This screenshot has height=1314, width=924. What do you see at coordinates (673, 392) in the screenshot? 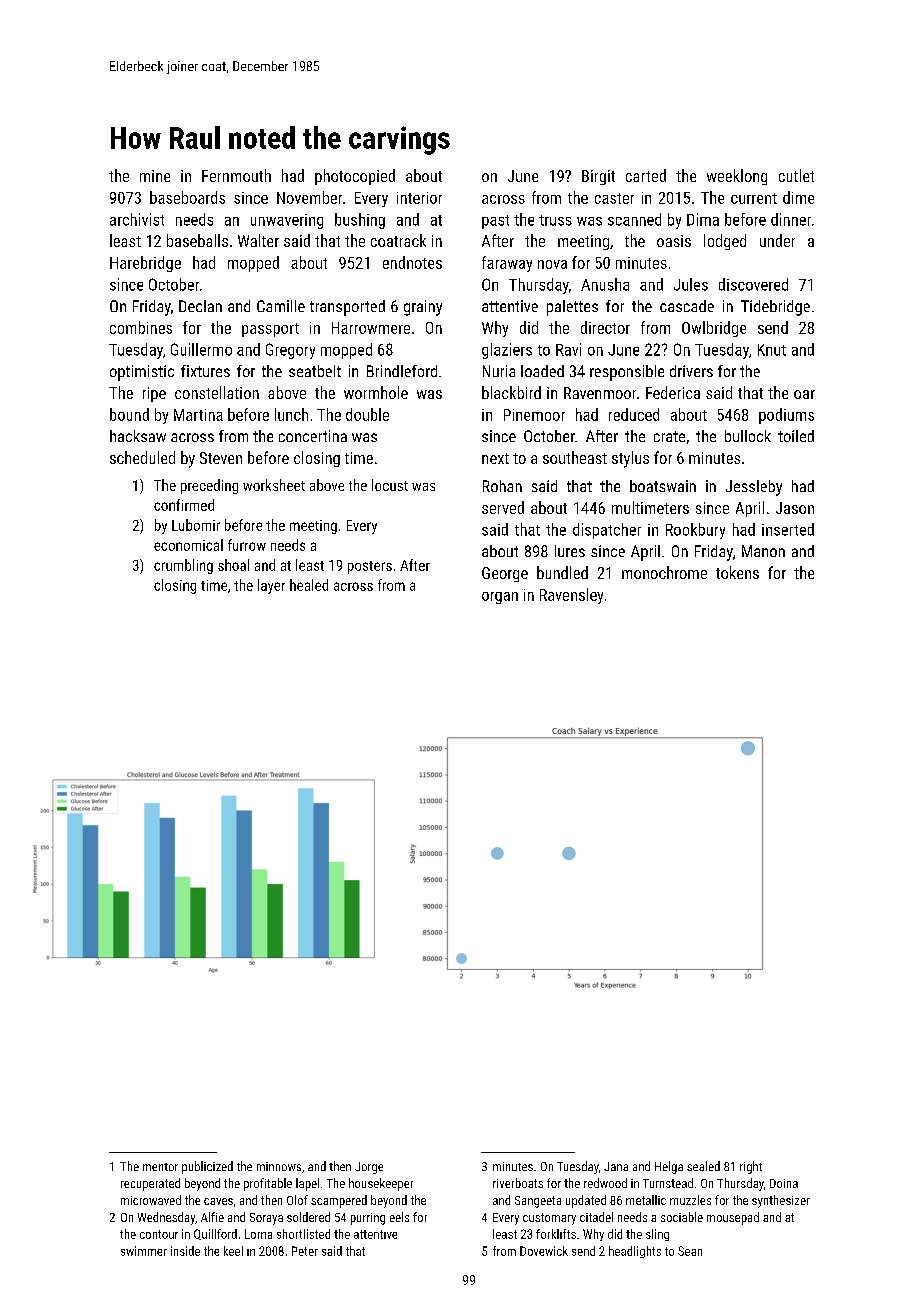
I see `Federica` at bounding box center [673, 392].
